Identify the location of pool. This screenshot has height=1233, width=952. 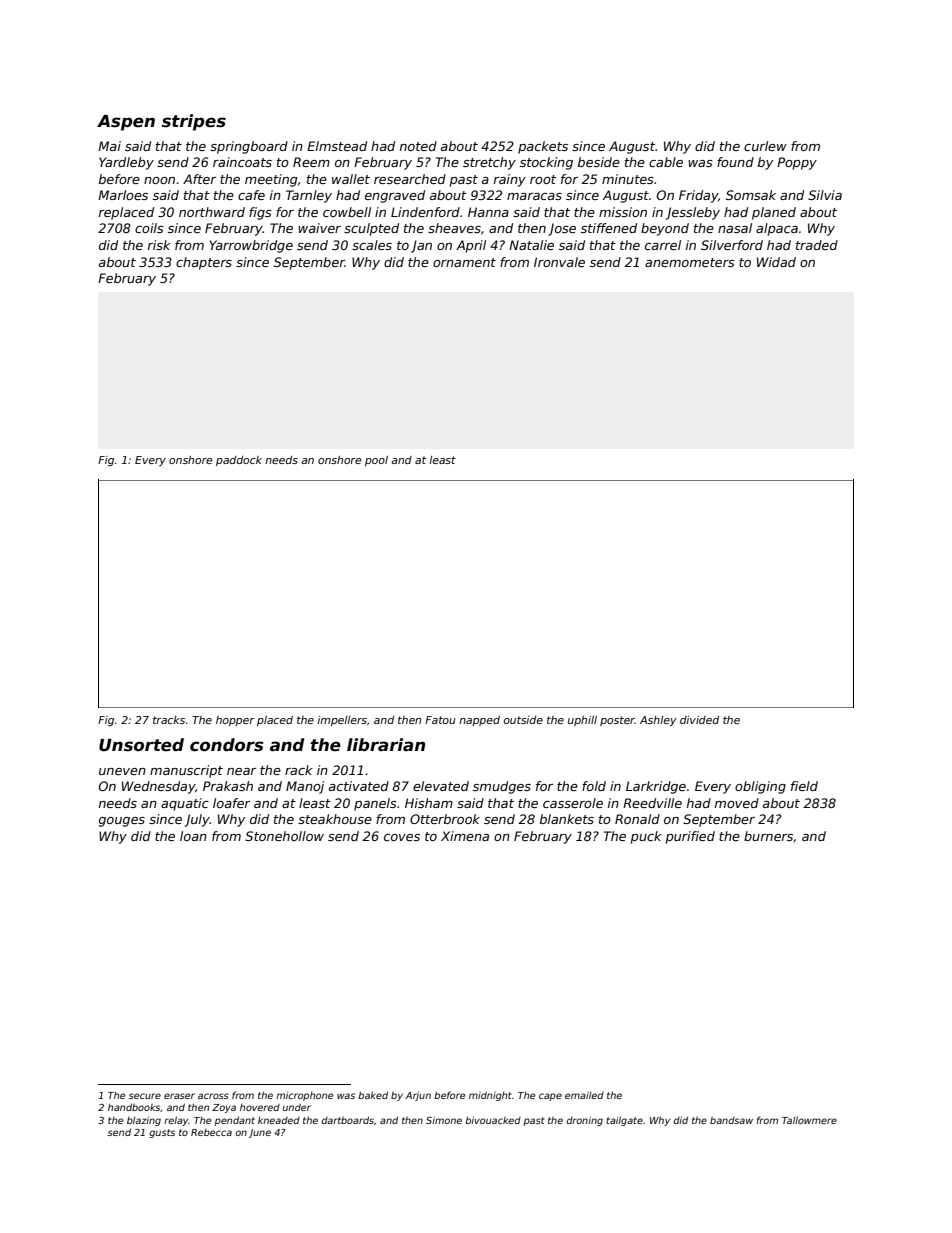
(376, 461).
